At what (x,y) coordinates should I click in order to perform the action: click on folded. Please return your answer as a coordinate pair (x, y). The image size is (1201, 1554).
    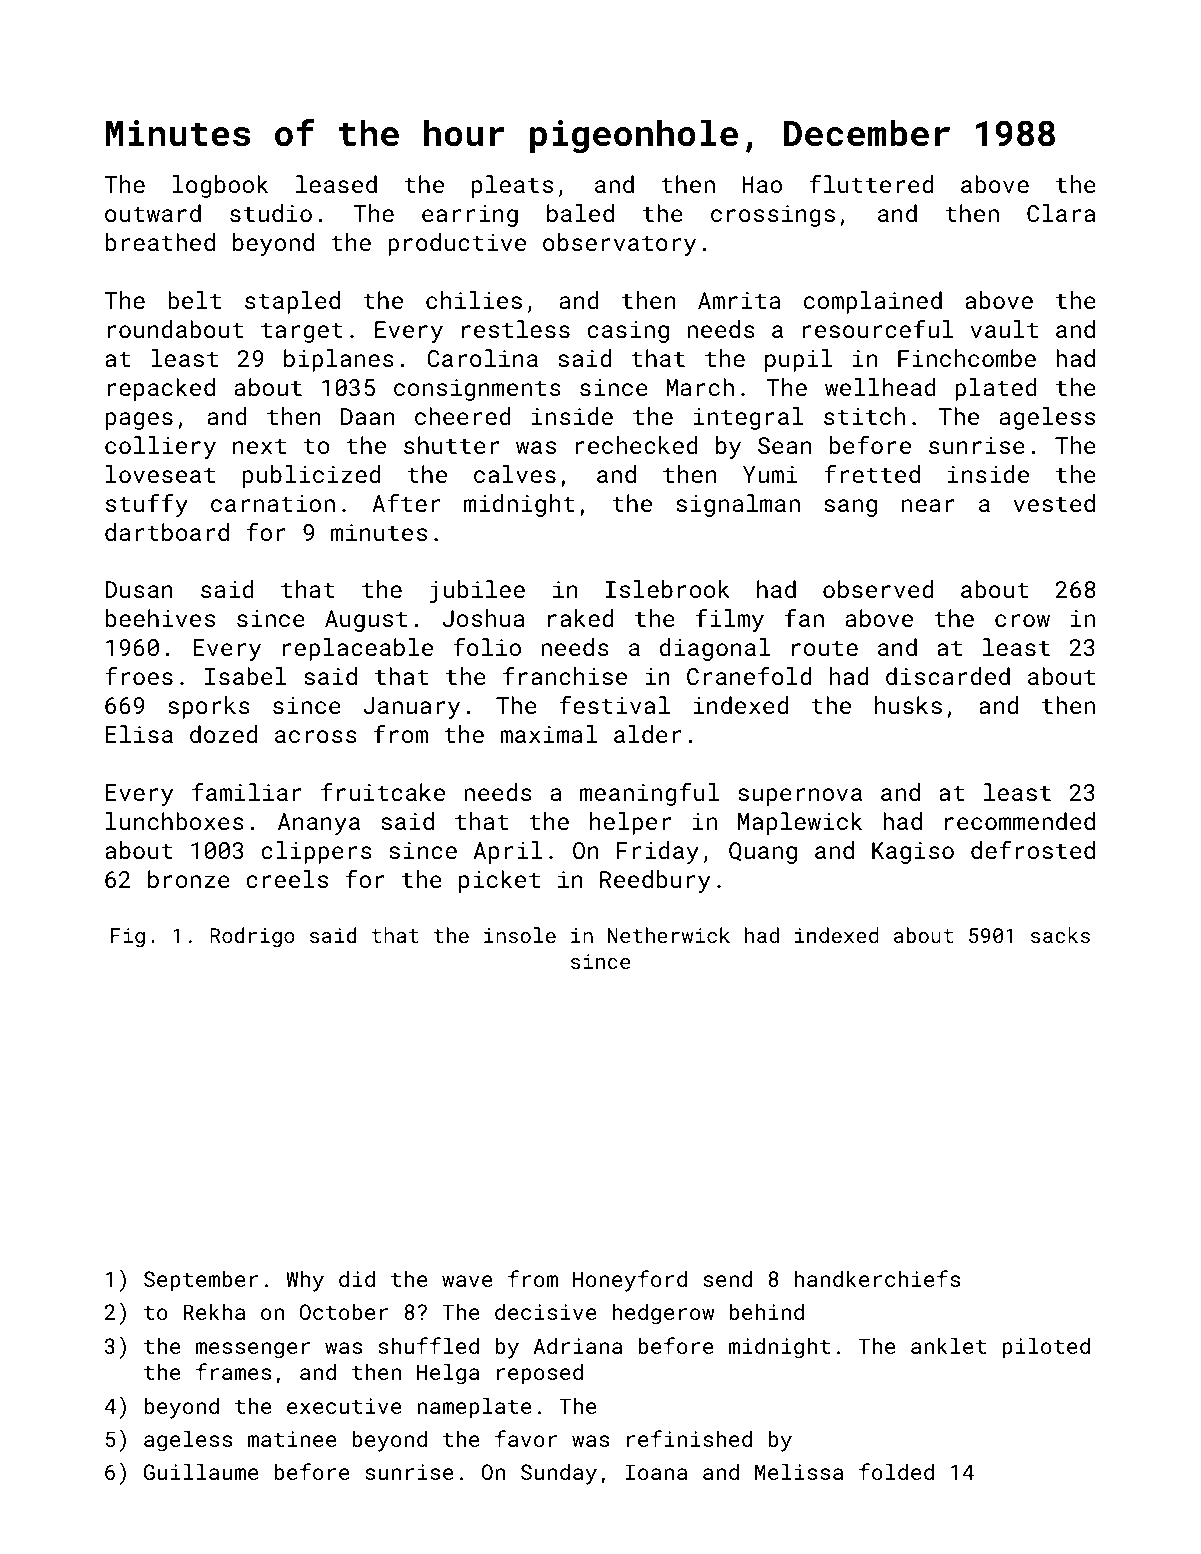
    Looking at the image, I should click on (896, 1471).
